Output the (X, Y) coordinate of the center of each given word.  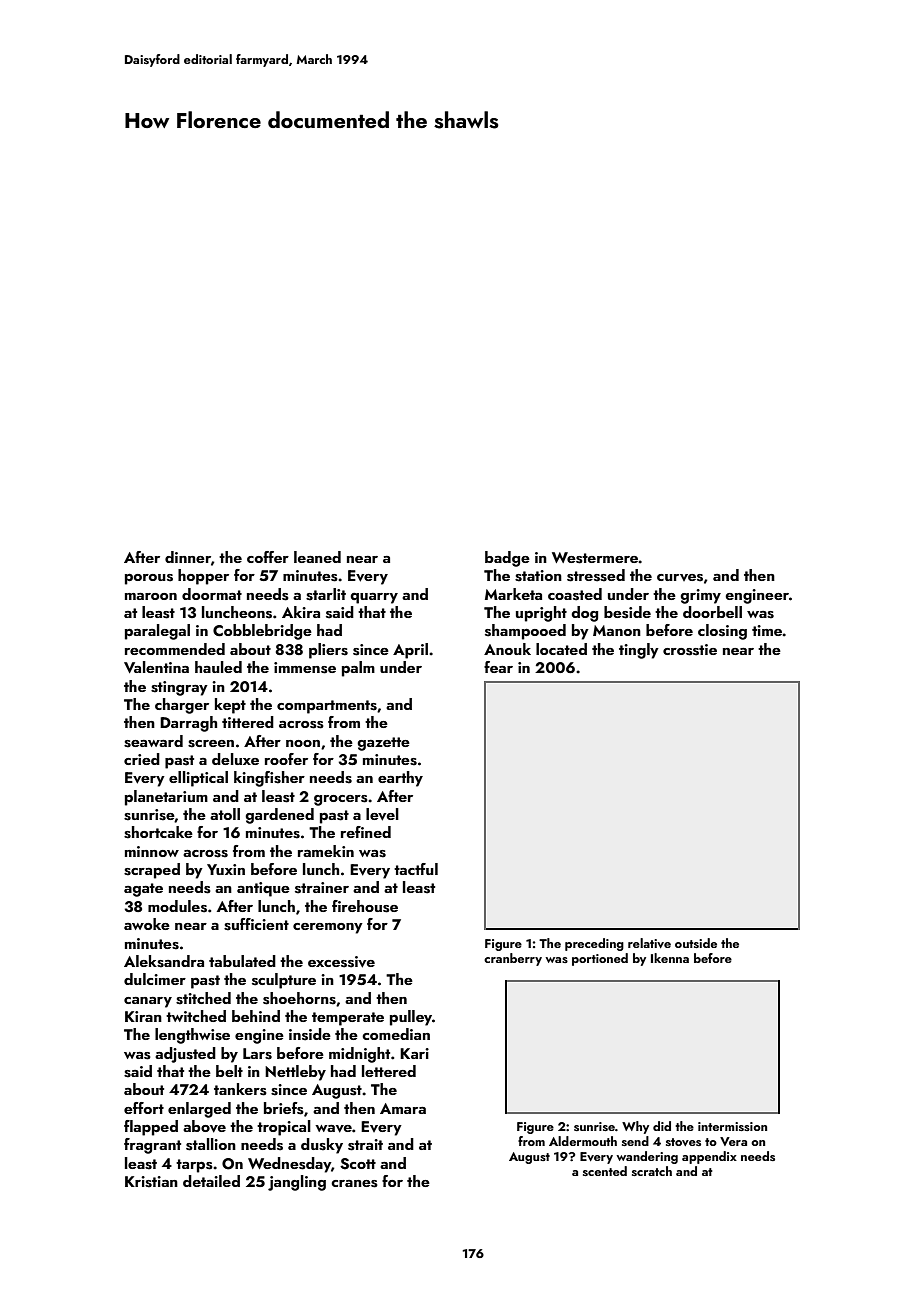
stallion (211, 1144)
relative (649, 943)
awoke (147, 924)
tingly (639, 651)
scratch (652, 1171)
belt (229, 1071)
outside (696, 943)
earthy (400, 779)
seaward (153, 741)
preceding (594, 944)
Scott (358, 1164)
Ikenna (670, 958)
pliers (328, 651)
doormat (212, 594)
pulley (411, 1018)
